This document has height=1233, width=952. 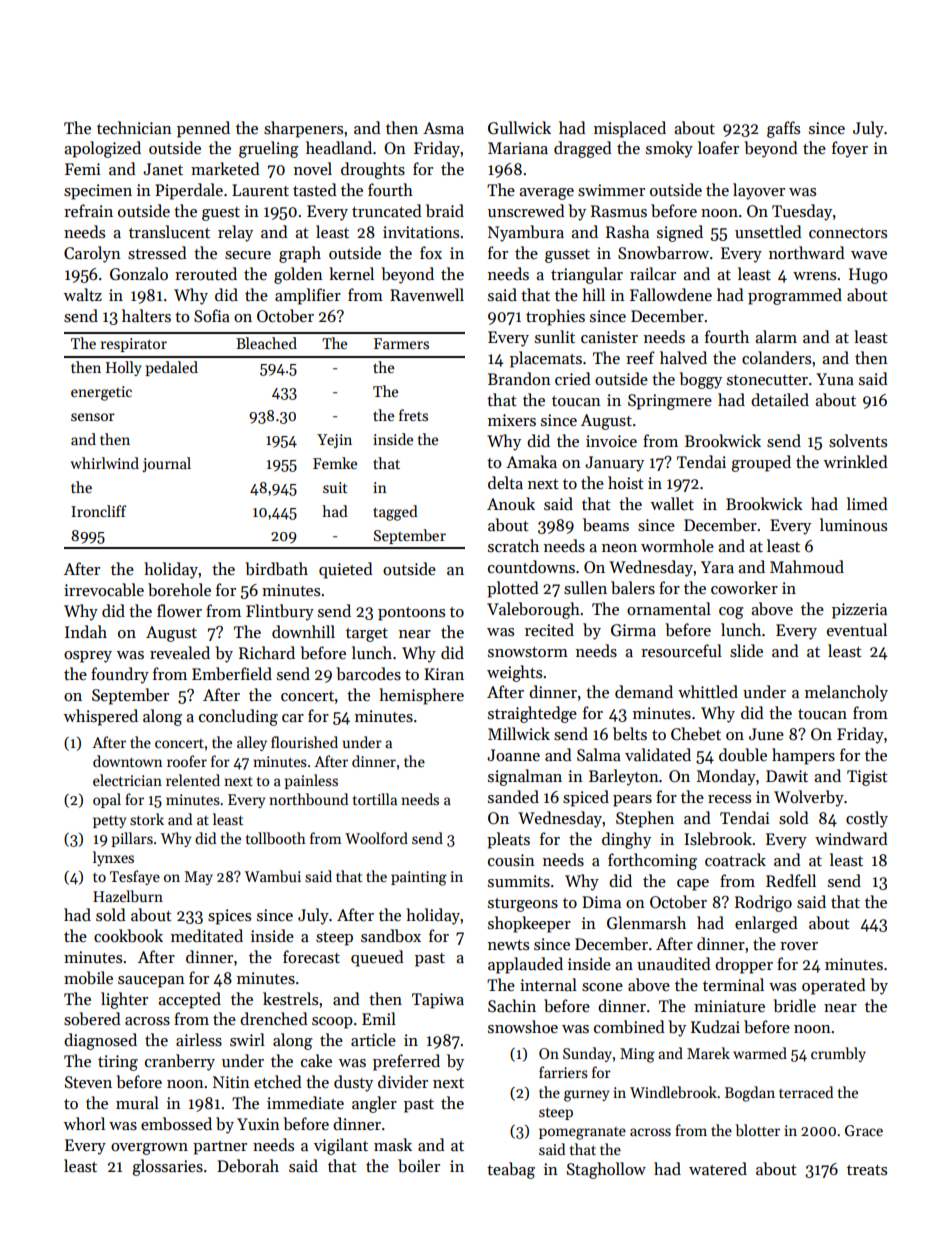 I want to click on preferred, so click(x=406, y=1062).
